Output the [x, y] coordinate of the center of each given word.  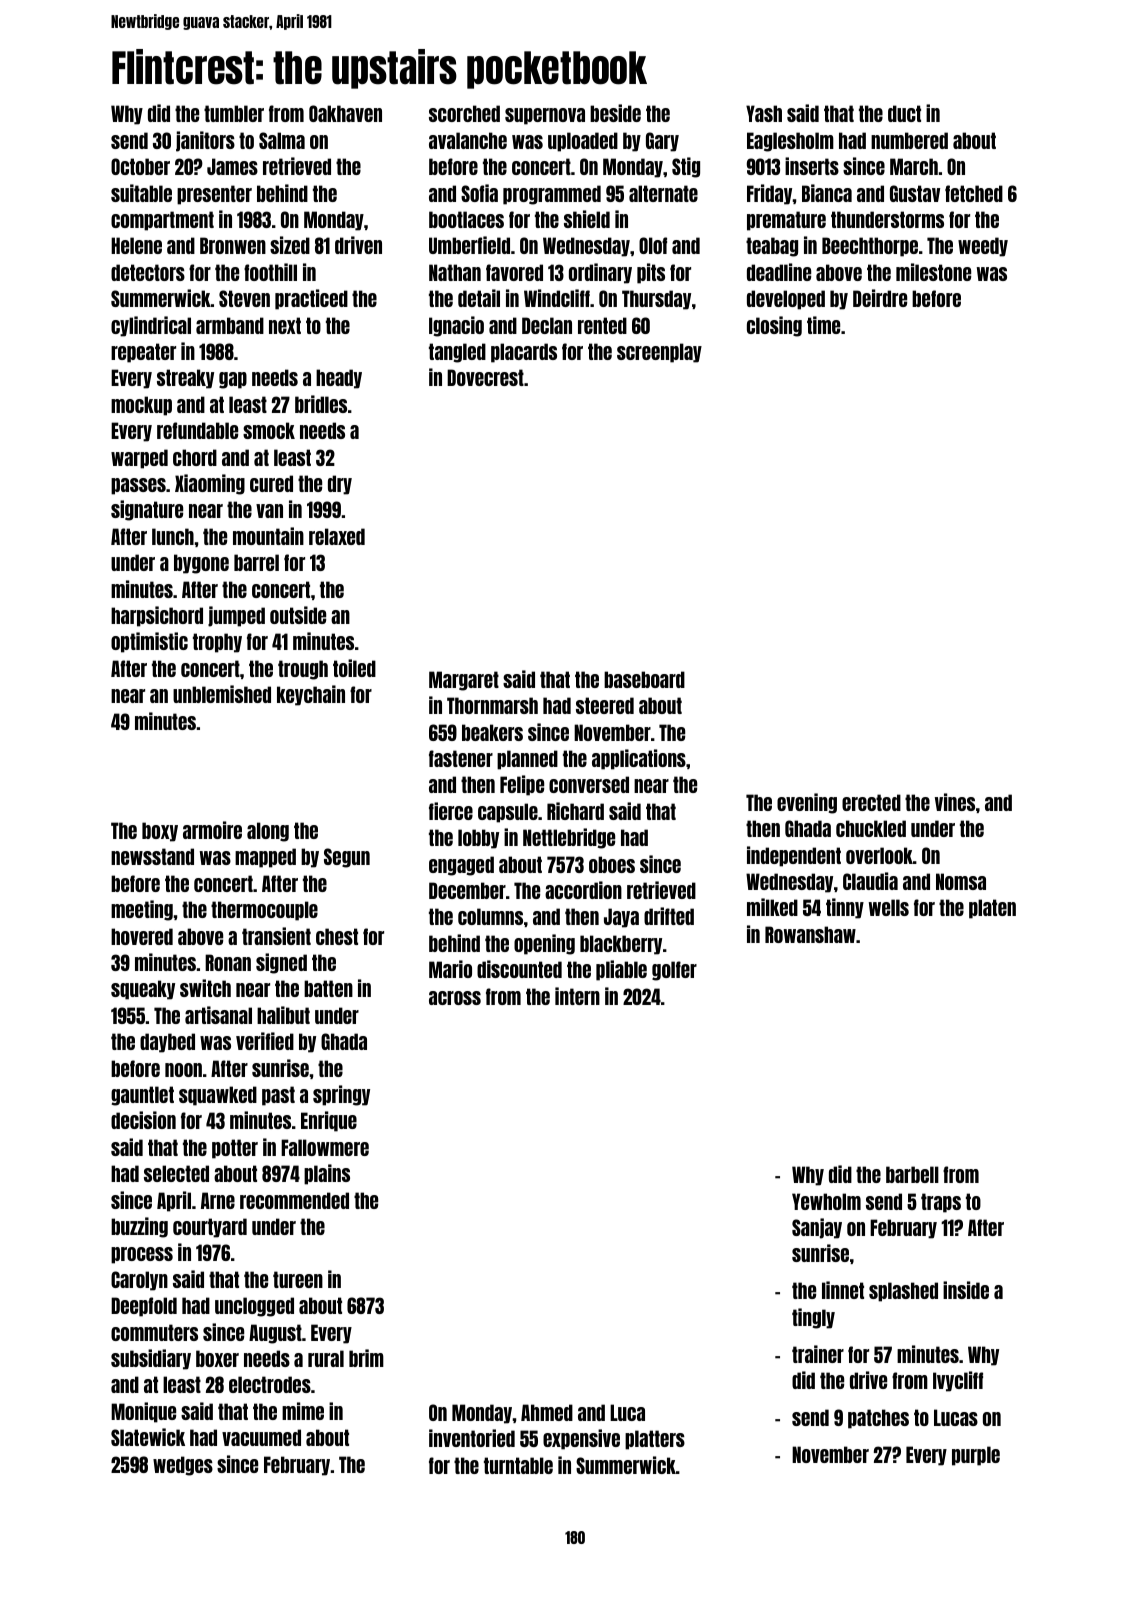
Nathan [455, 272]
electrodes [270, 1384]
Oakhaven [345, 113]
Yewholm [826, 1201]
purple [976, 1456]
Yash [764, 113]
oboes [612, 864]
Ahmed [547, 1412]
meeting [142, 910]
